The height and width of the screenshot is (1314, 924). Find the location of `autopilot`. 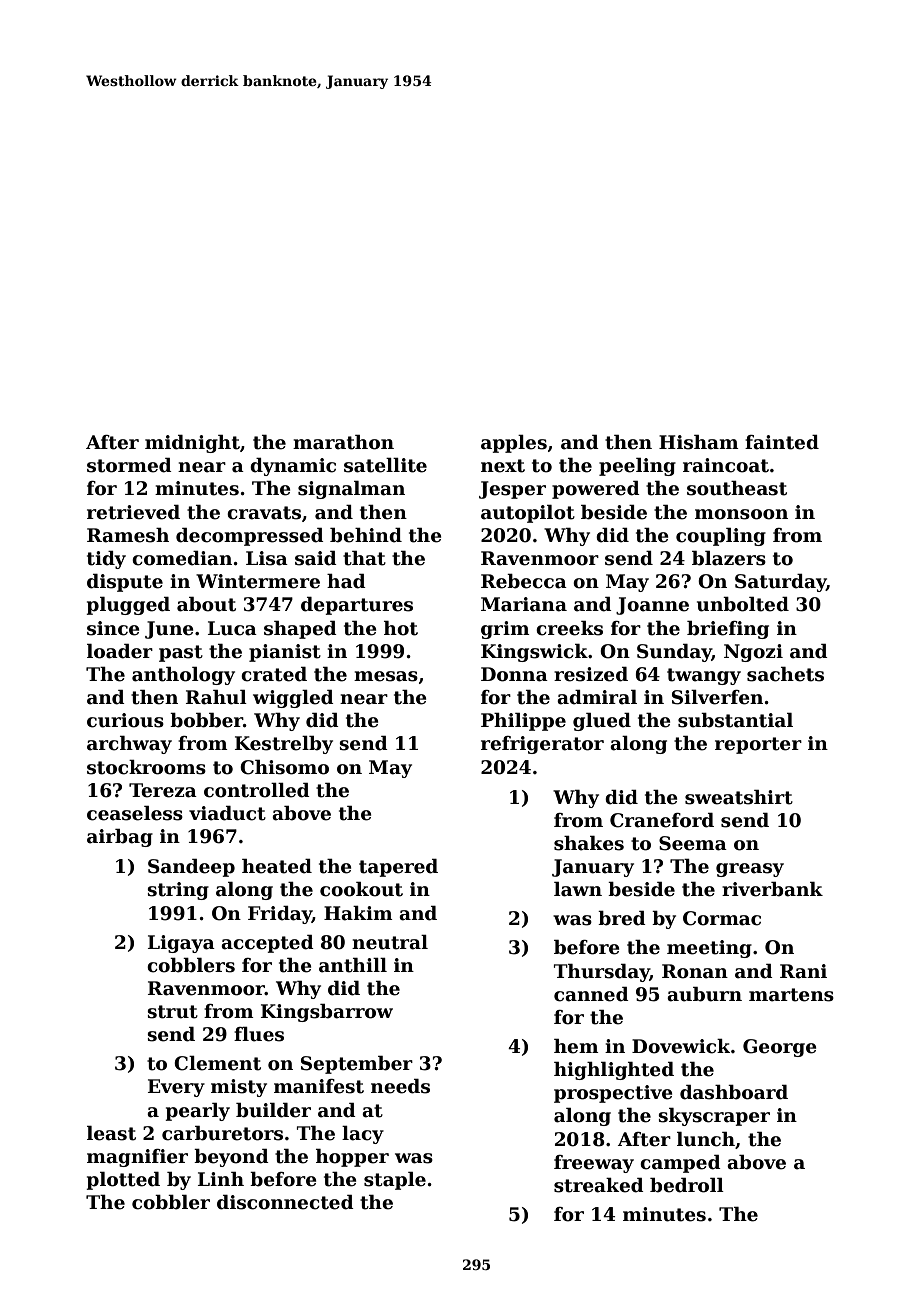

autopilot is located at coordinates (528, 514).
